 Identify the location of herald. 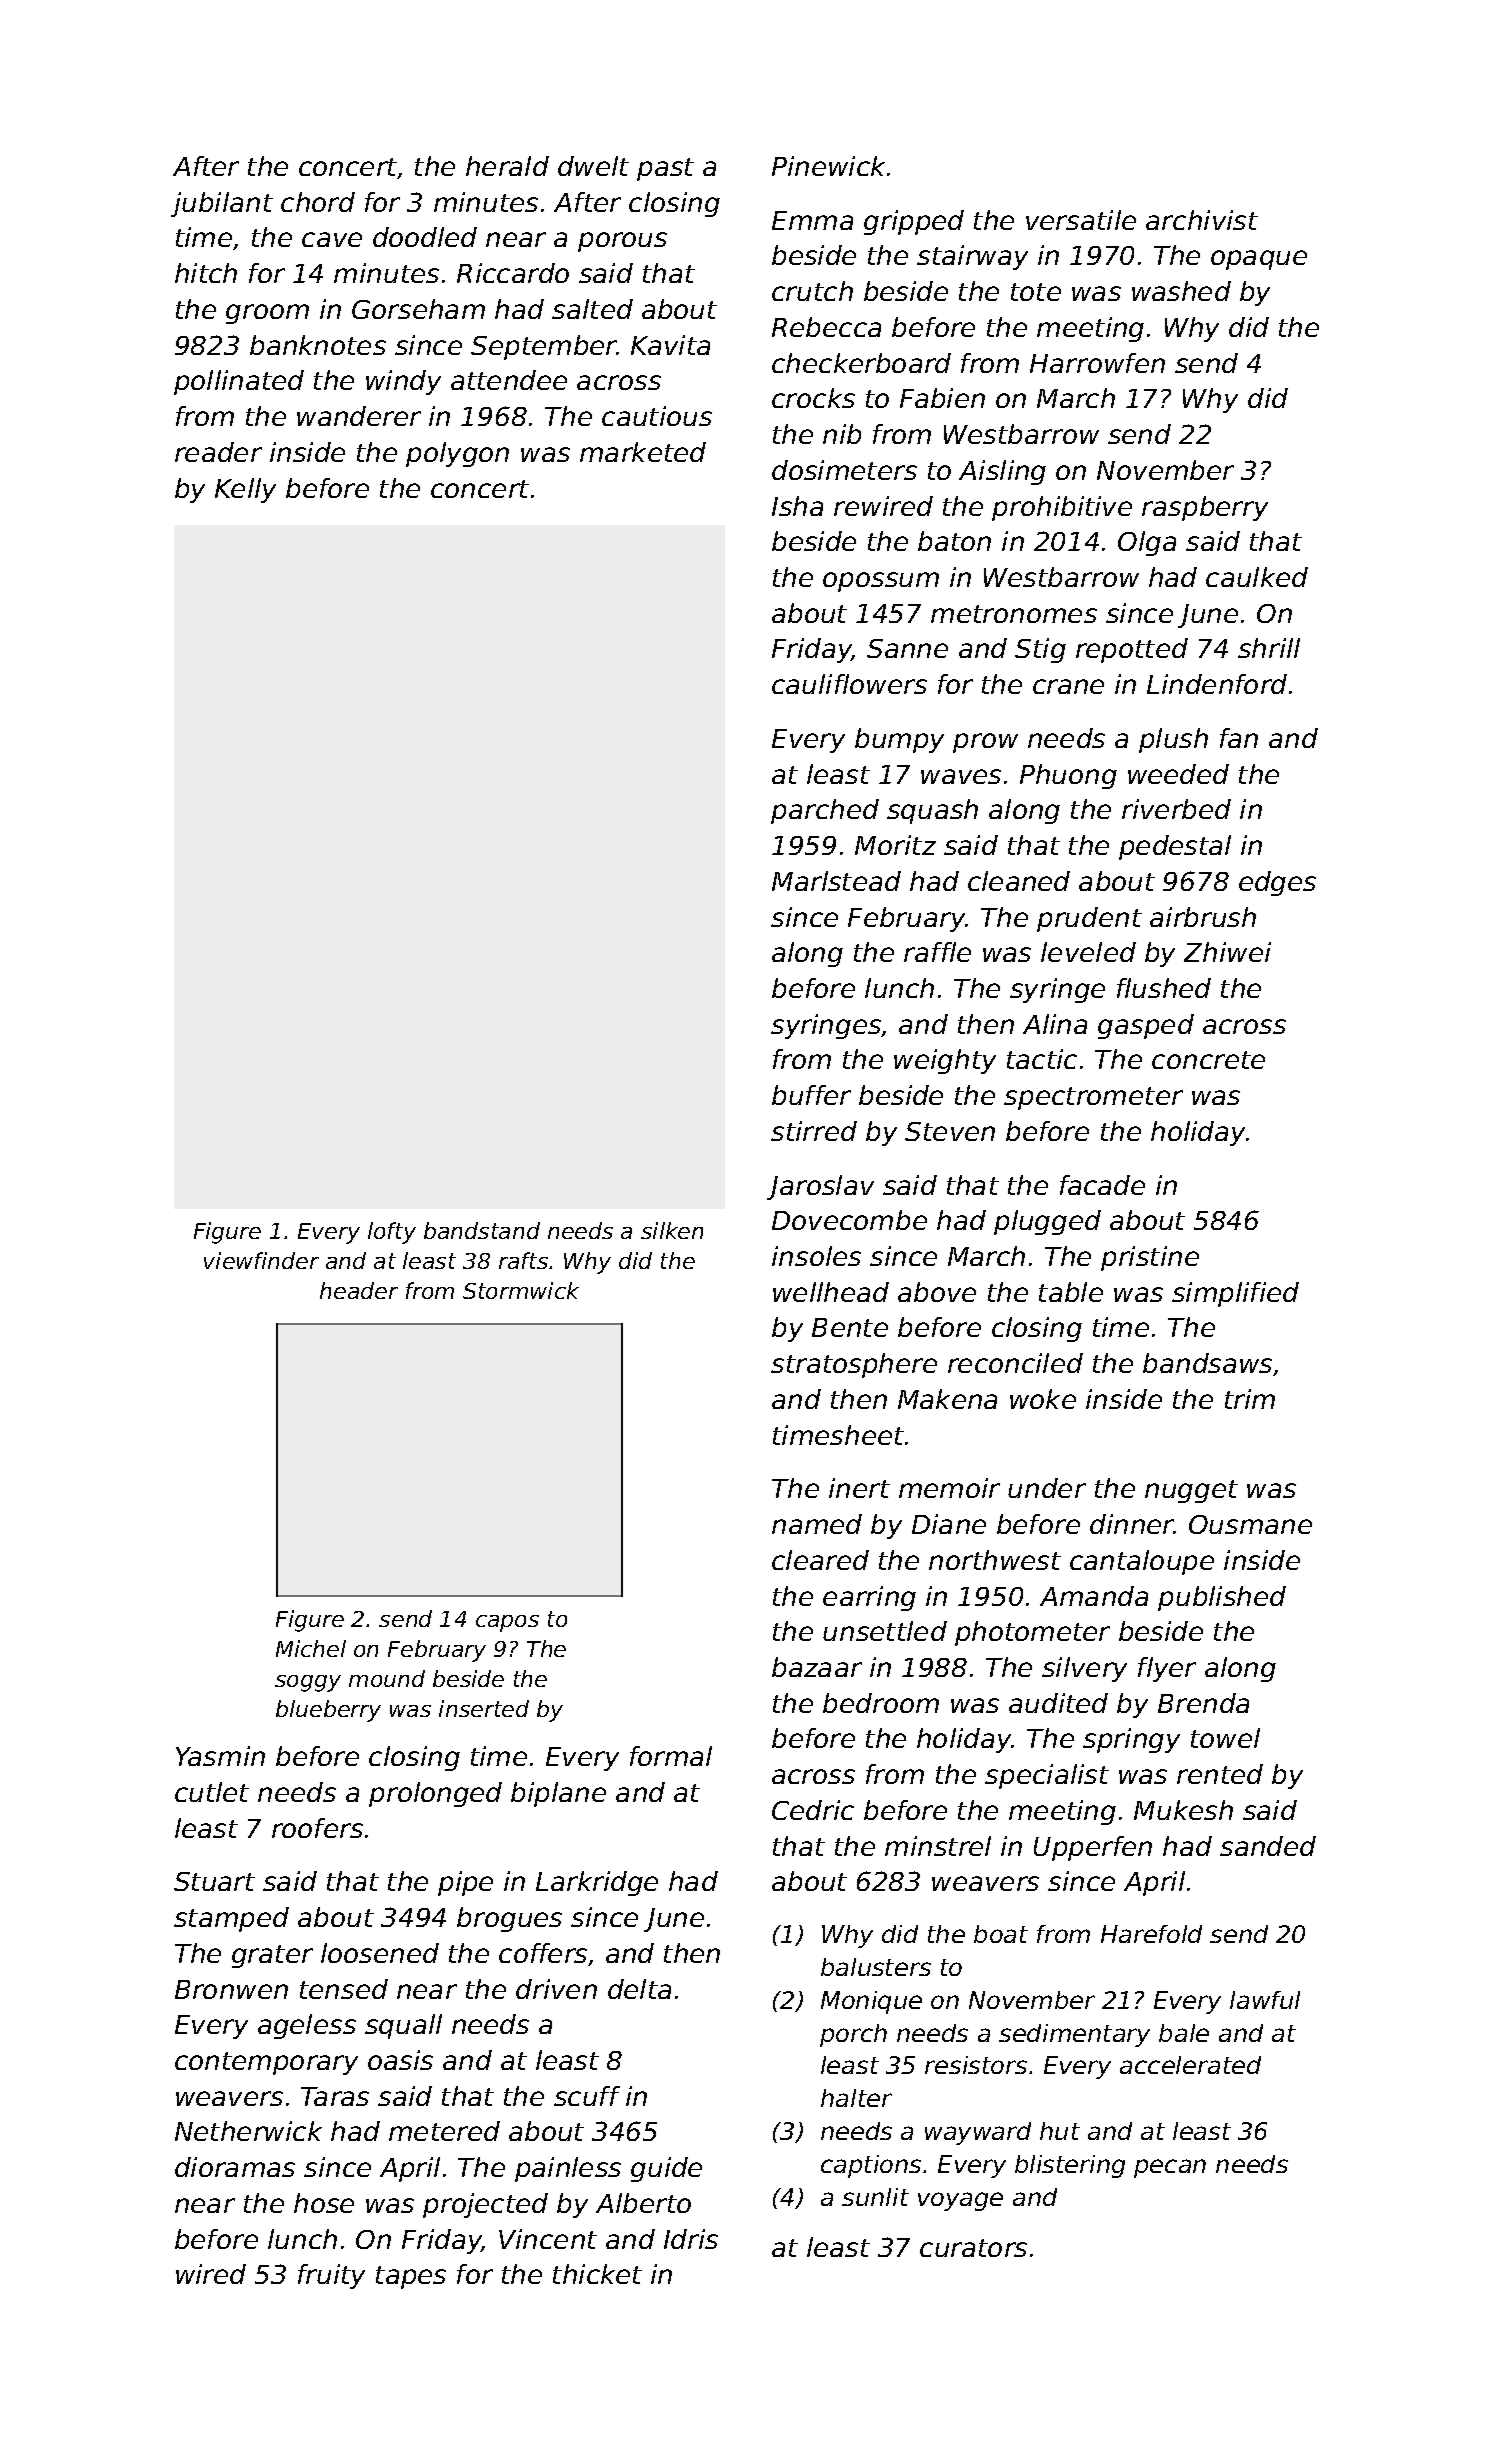
(507, 166).
